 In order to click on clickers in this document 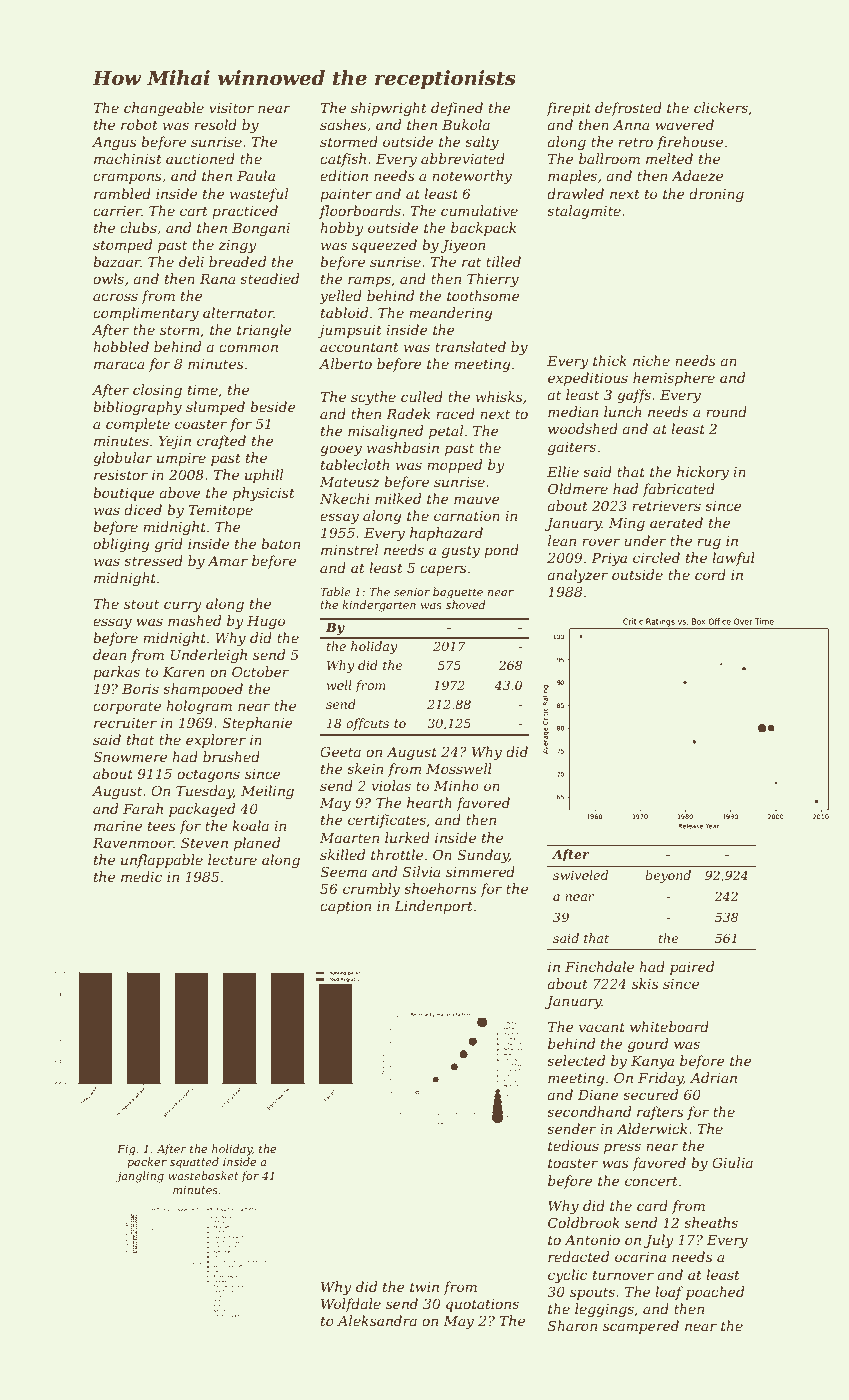, I will do `click(721, 107)`.
